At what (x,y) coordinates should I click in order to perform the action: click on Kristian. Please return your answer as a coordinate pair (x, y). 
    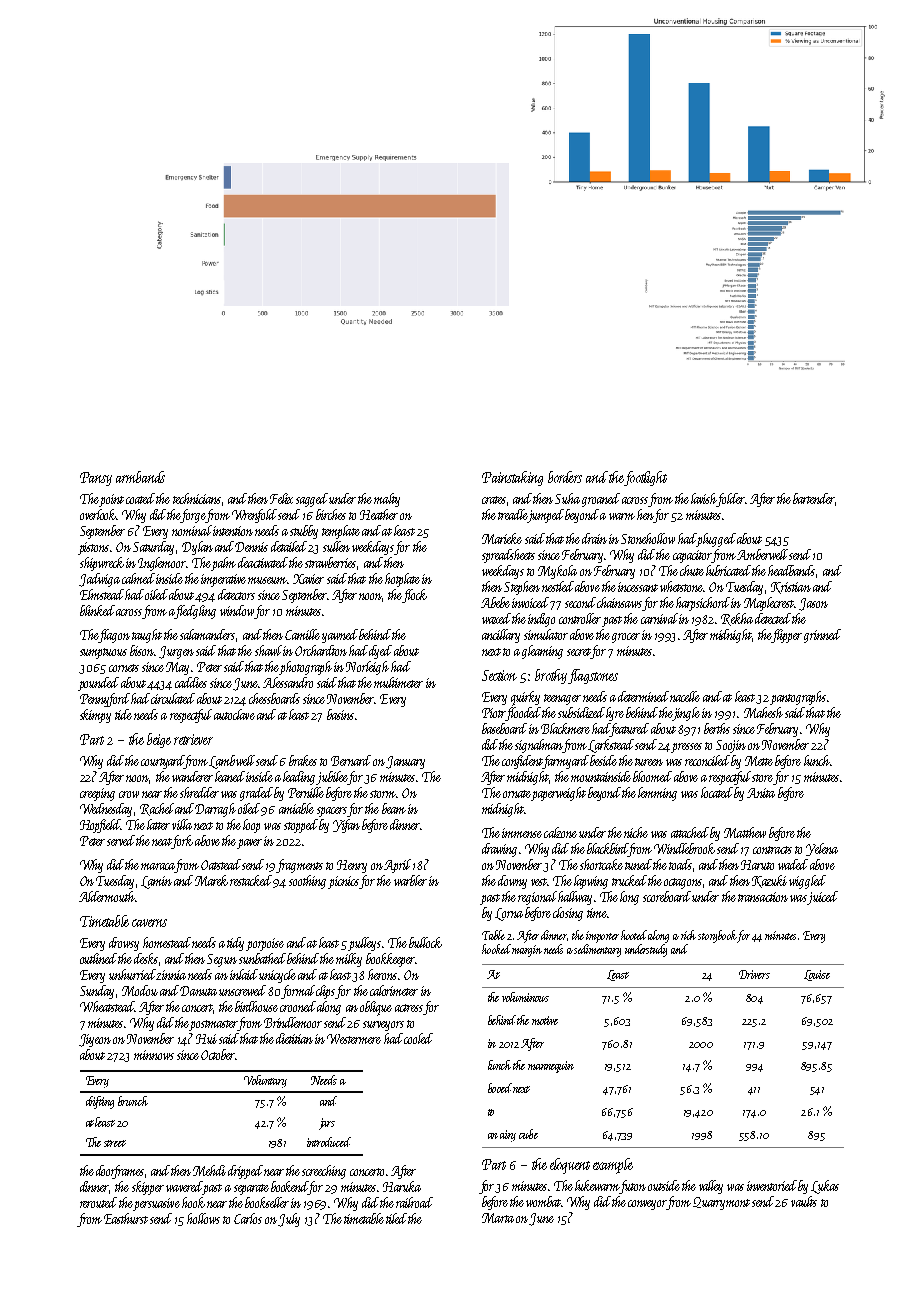
    Looking at the image, I should click on (791, 588).
